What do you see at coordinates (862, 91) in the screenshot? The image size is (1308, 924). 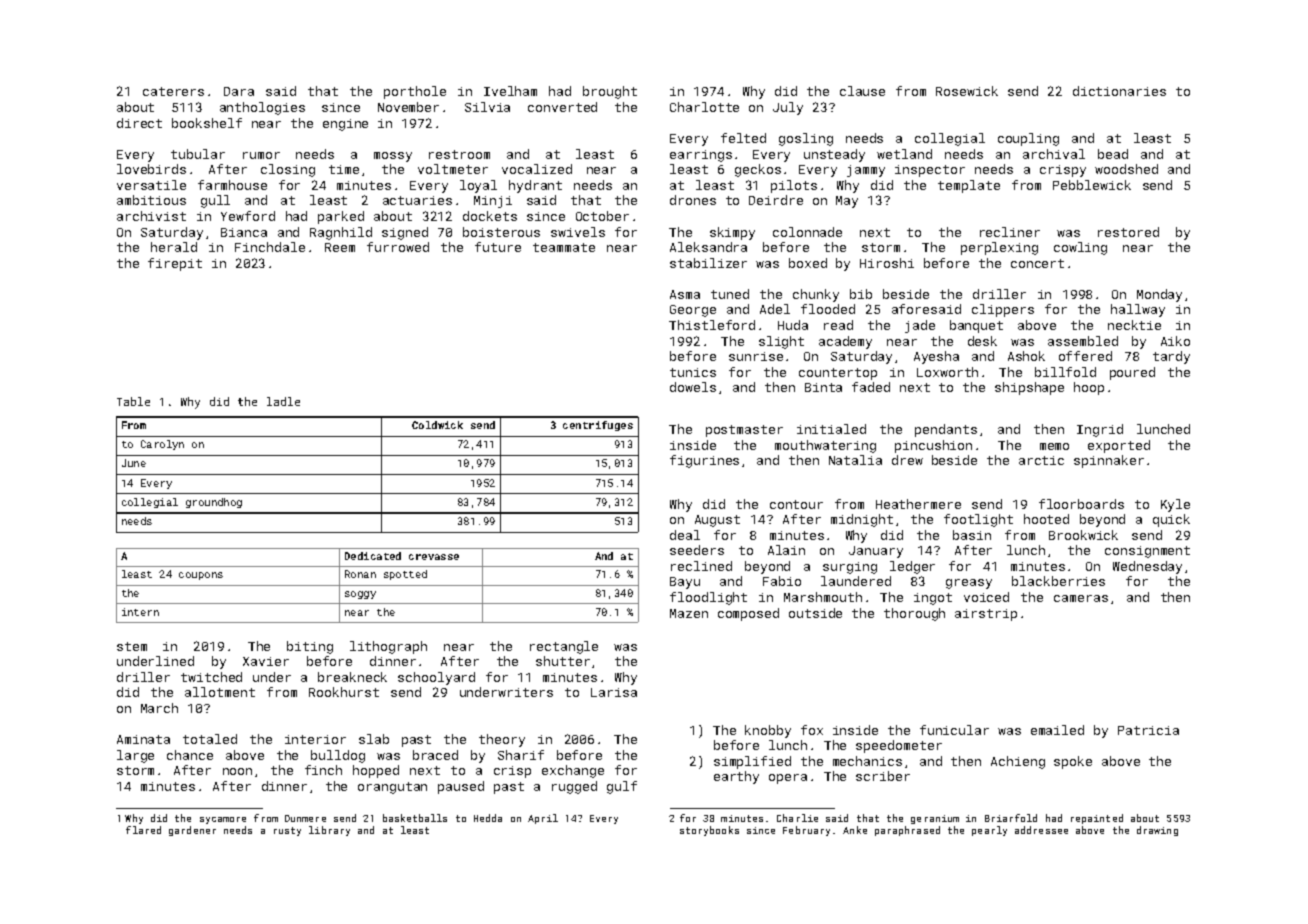 I see `clause` at bounding box center [862, 91].
